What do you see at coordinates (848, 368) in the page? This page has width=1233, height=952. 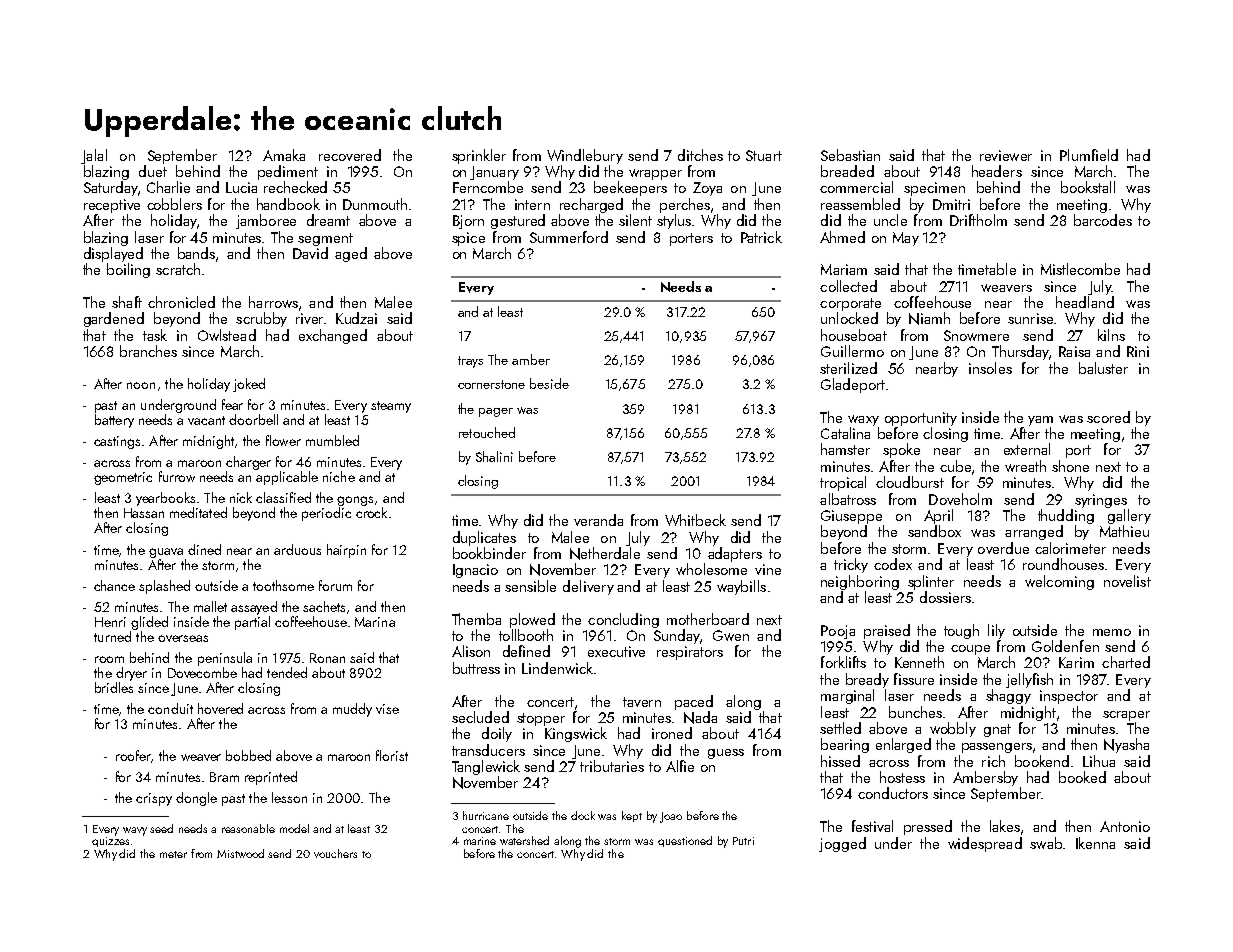 I see `sterilized` at bounding box center [848, 368].
